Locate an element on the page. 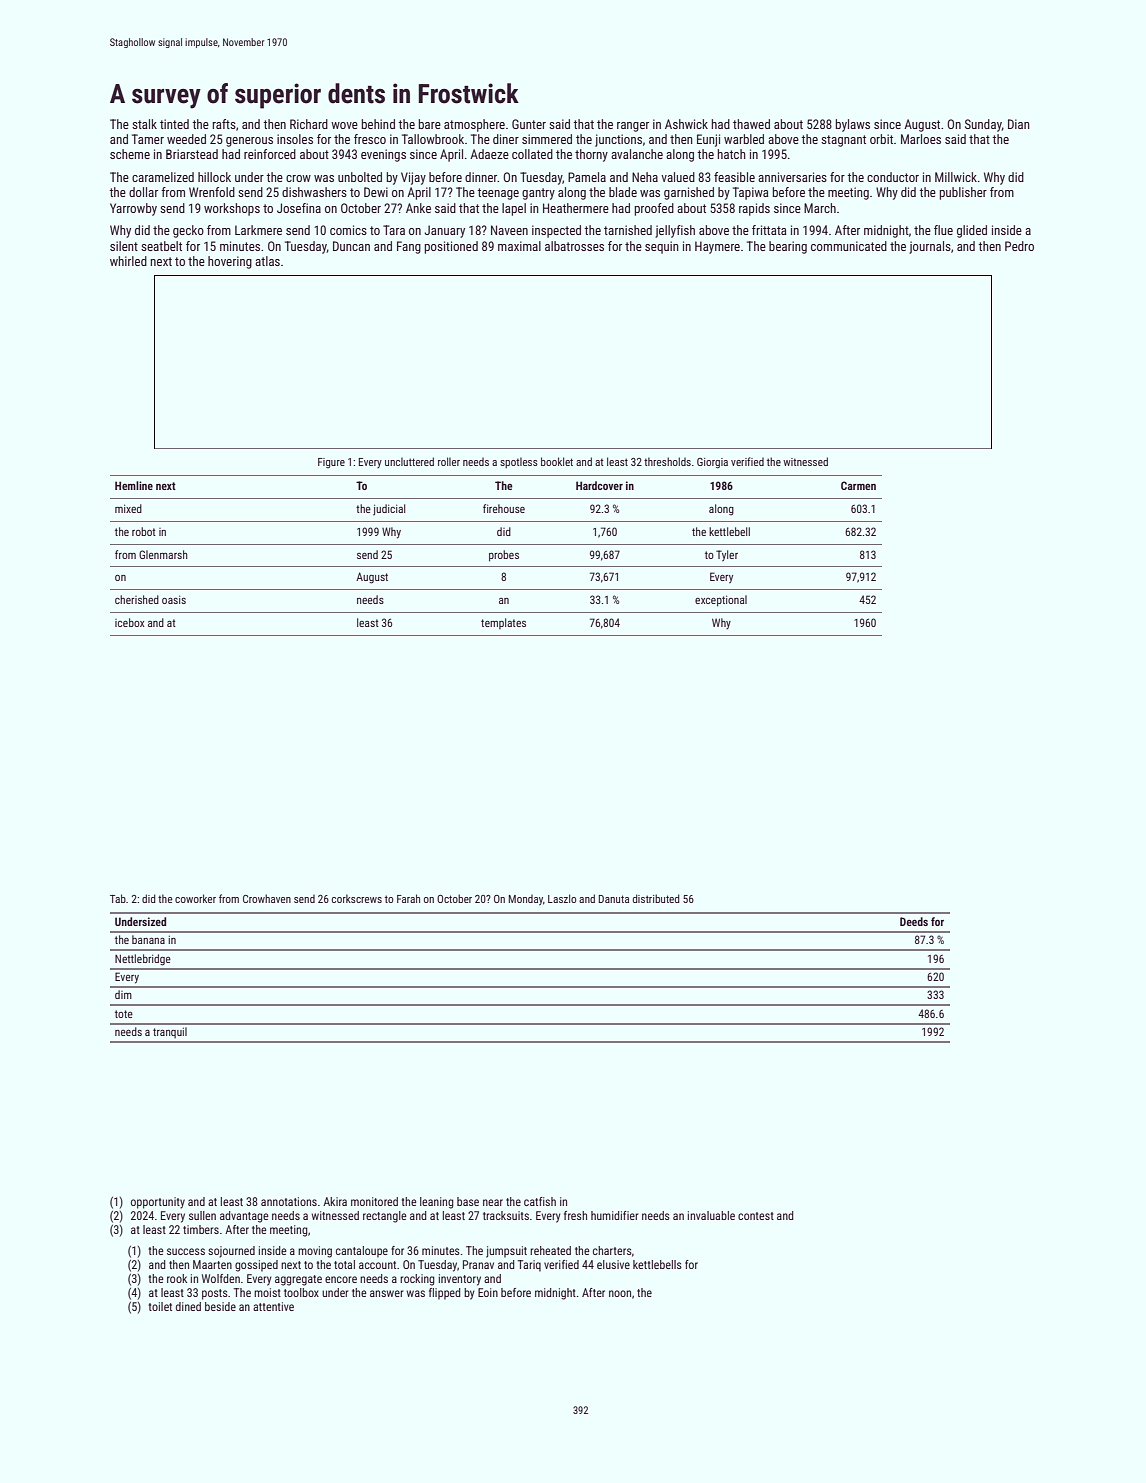 Image resolution: width=1146 pixels, height=1483 pixels. icebox is located at coordinates (130, 622).
